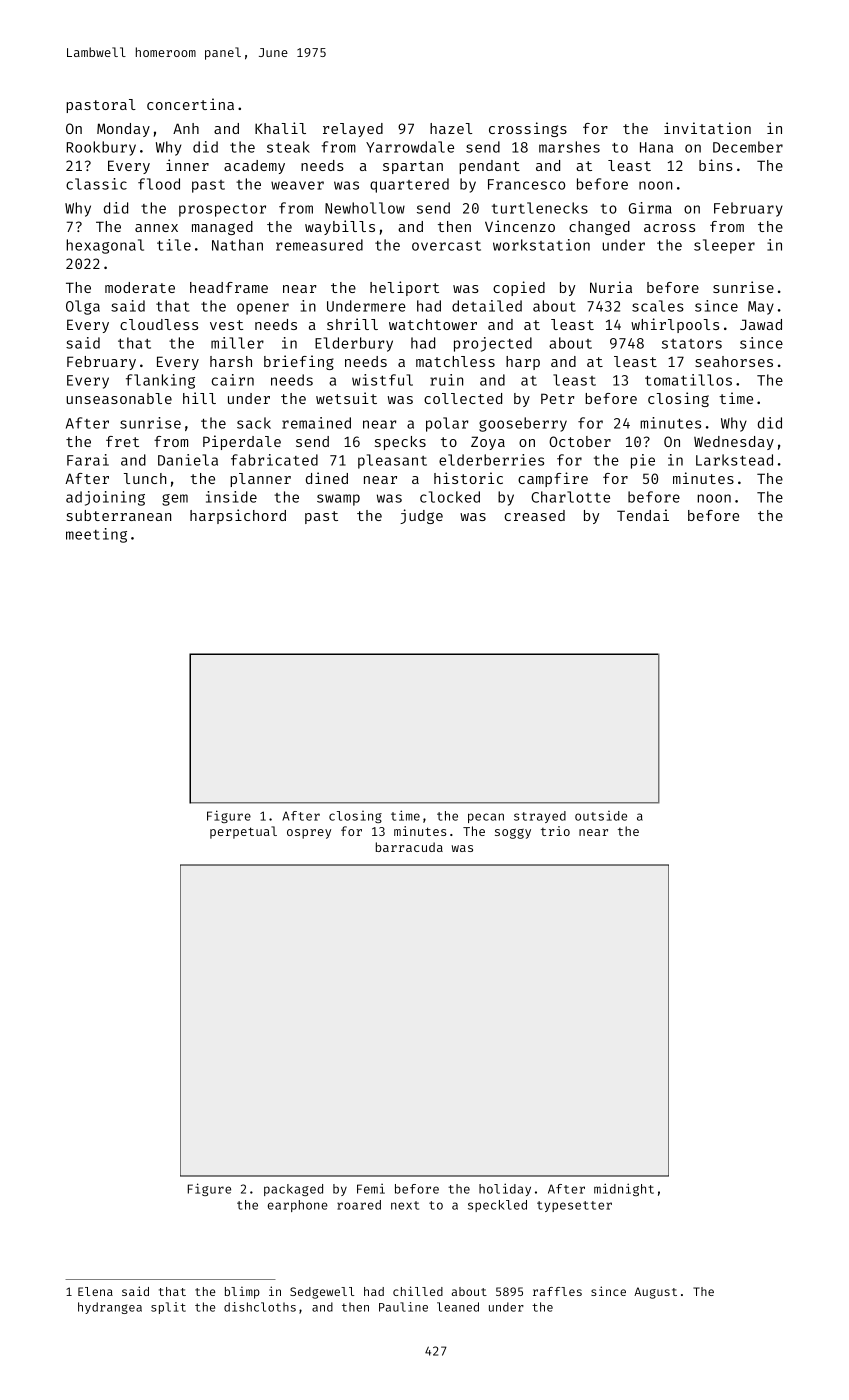  What do you see at coordinates (580, 441) in the screenshot?
I see `October` at bounding box center [580, 441].
